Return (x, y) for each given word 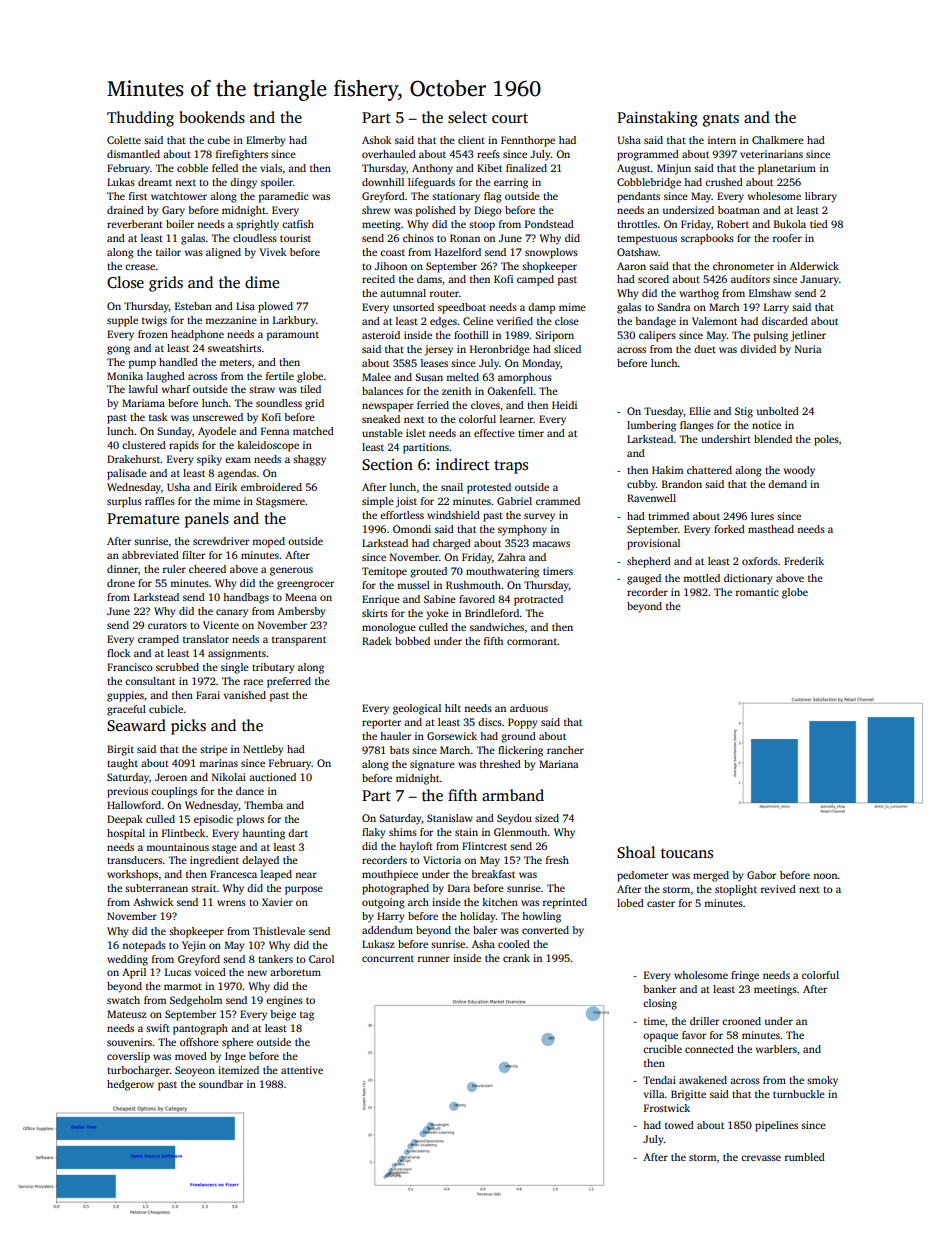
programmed (648, 155)
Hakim (667, 470)
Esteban (193, 306)
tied (819, 224)
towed (679, 1125)
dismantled (133, 154)
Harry (391, 917)
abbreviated (150, 555)
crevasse (761, 1158)
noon (825, 876)
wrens (231, 903)
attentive (302, 1070)
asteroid (381, 335)
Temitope (384, 572)
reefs (488, 154)
